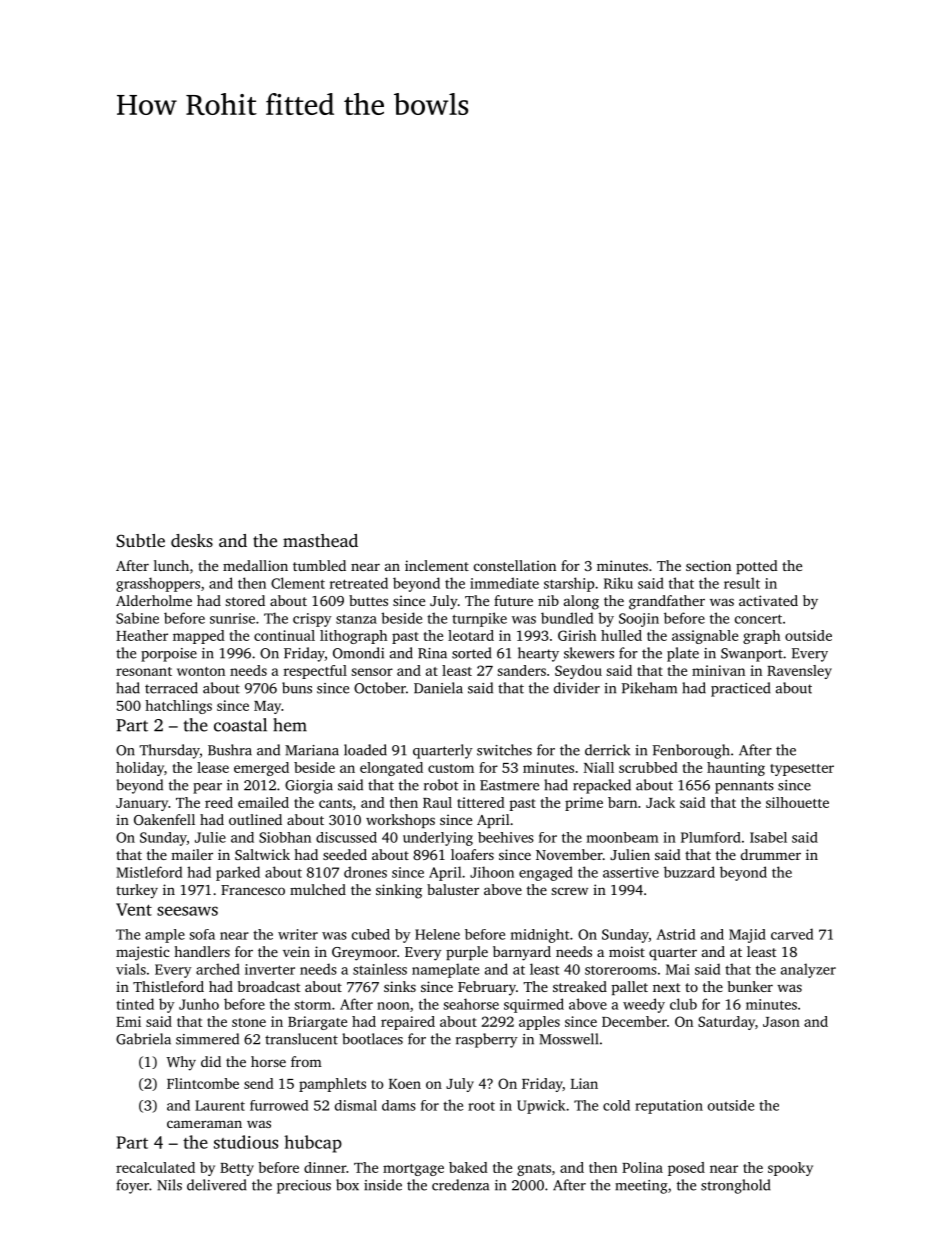  I want to click on silhouette, so click(797, 802).
